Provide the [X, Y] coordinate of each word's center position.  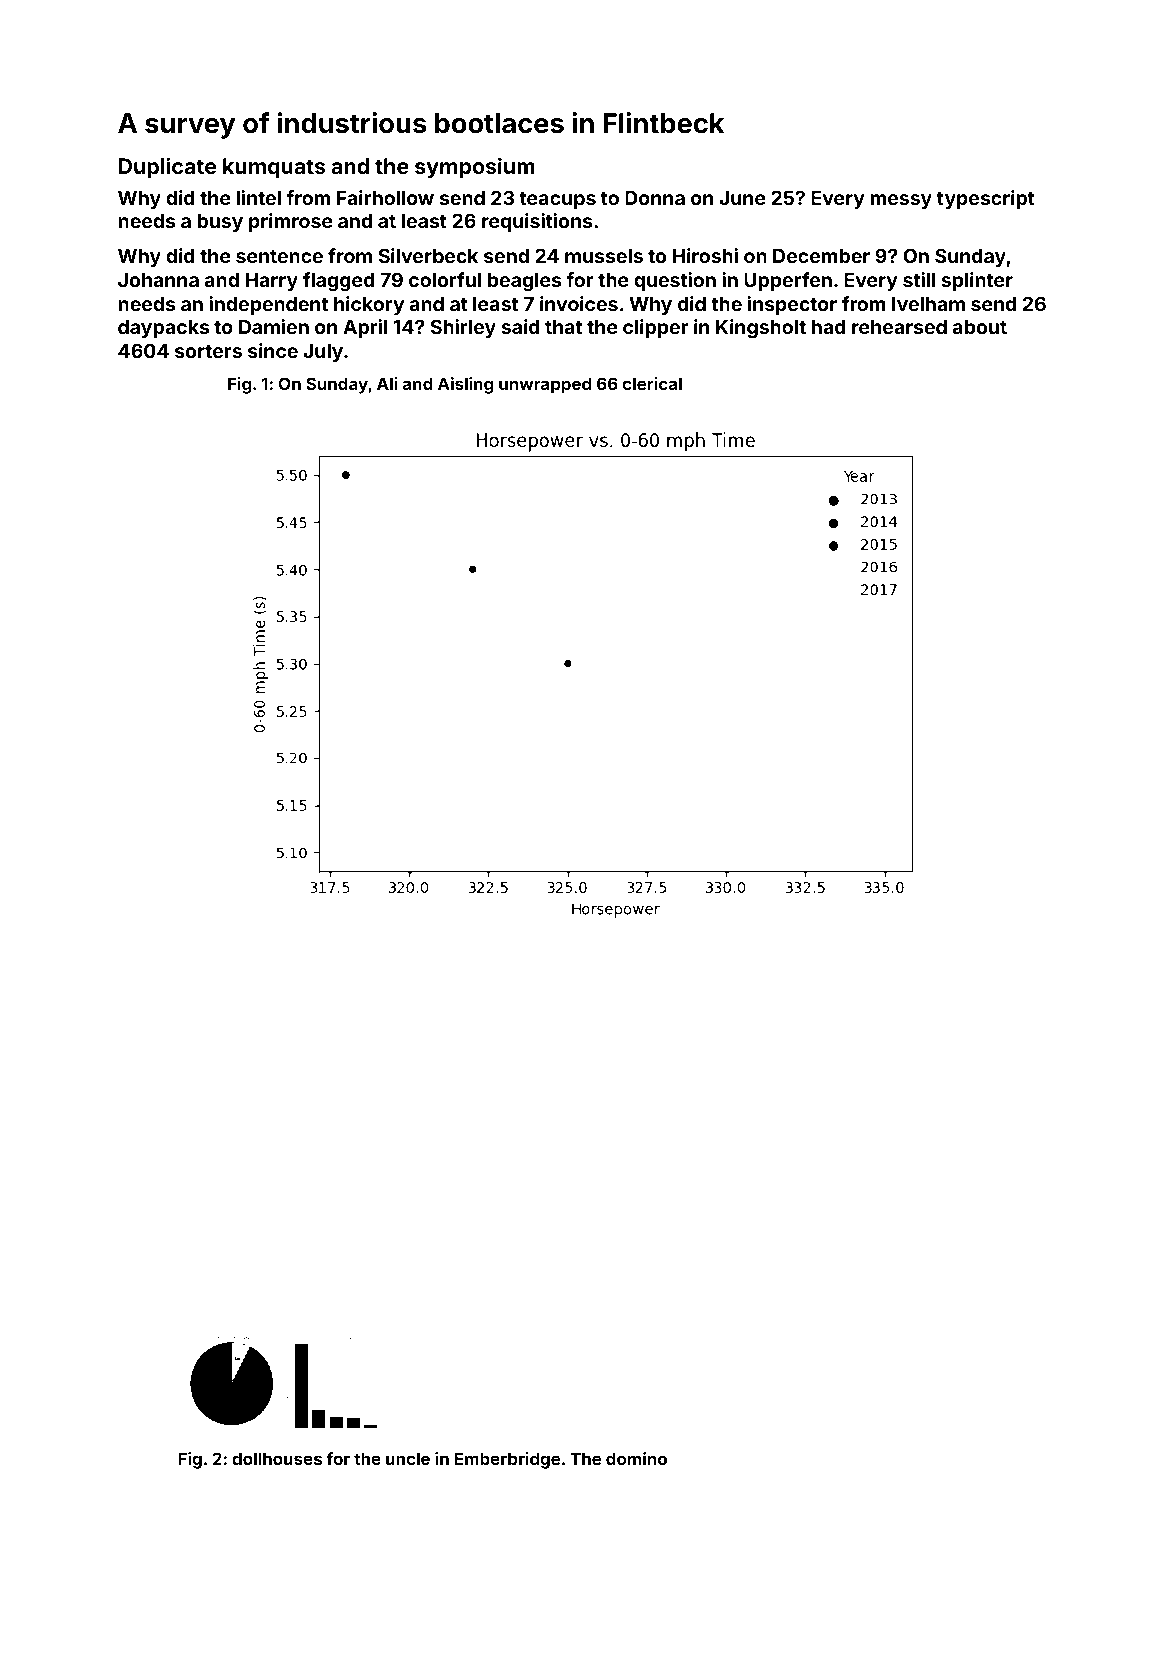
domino [636, 1458]
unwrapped [545, 385]
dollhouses [277, 1458]
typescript [986, 199]
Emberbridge [507, 1460]
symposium [475, 168]
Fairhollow [385, 197]
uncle [408, 1458]
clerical [652, 383]
